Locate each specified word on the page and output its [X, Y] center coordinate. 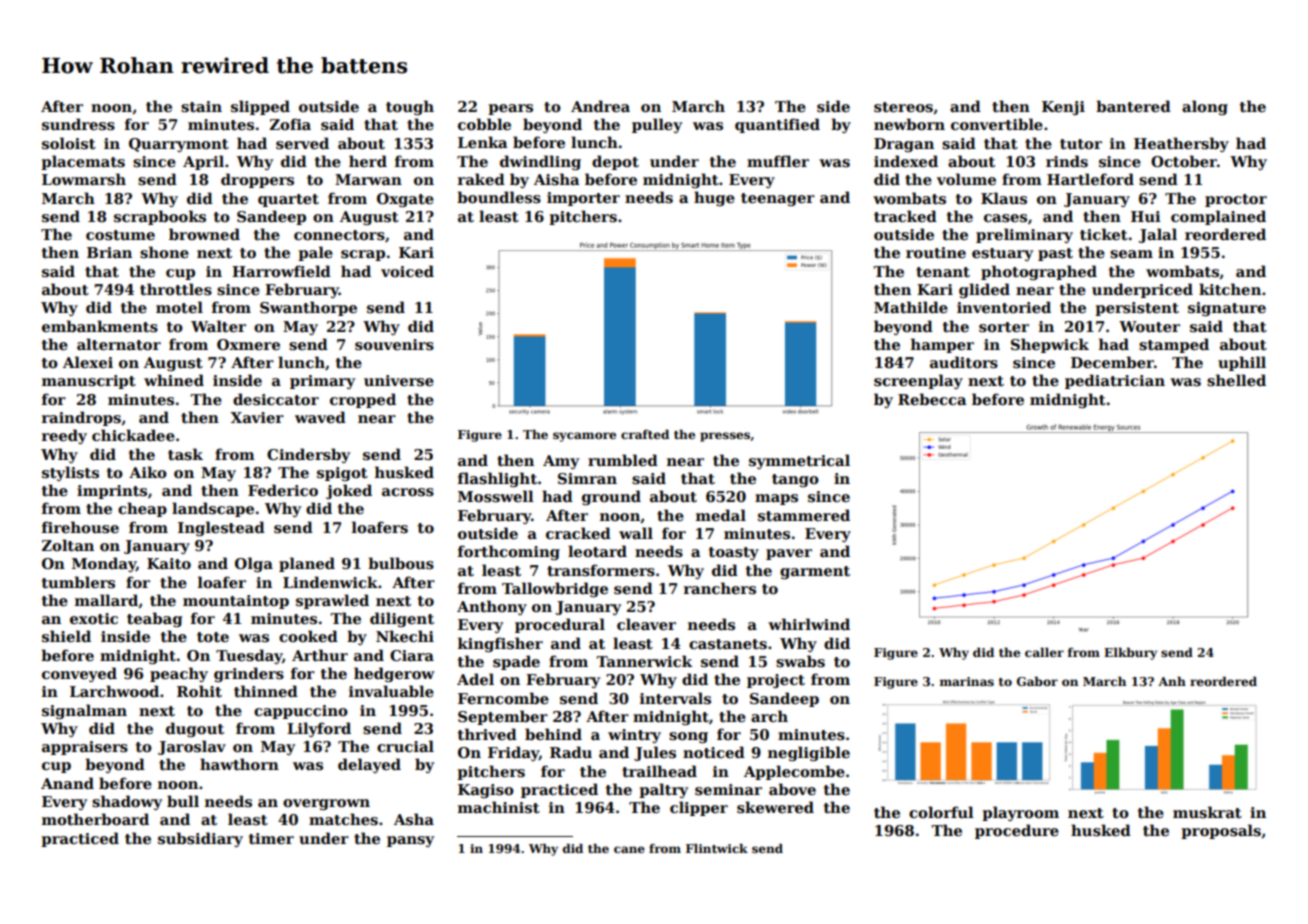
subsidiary [200, 839]
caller [1044, 652]
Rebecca [932, 399]
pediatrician [1115, 381]
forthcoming [509, 552]
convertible [997, 124]
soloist [69, 143]
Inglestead [221, 528]
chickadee [133, 435]
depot [615, 162]
